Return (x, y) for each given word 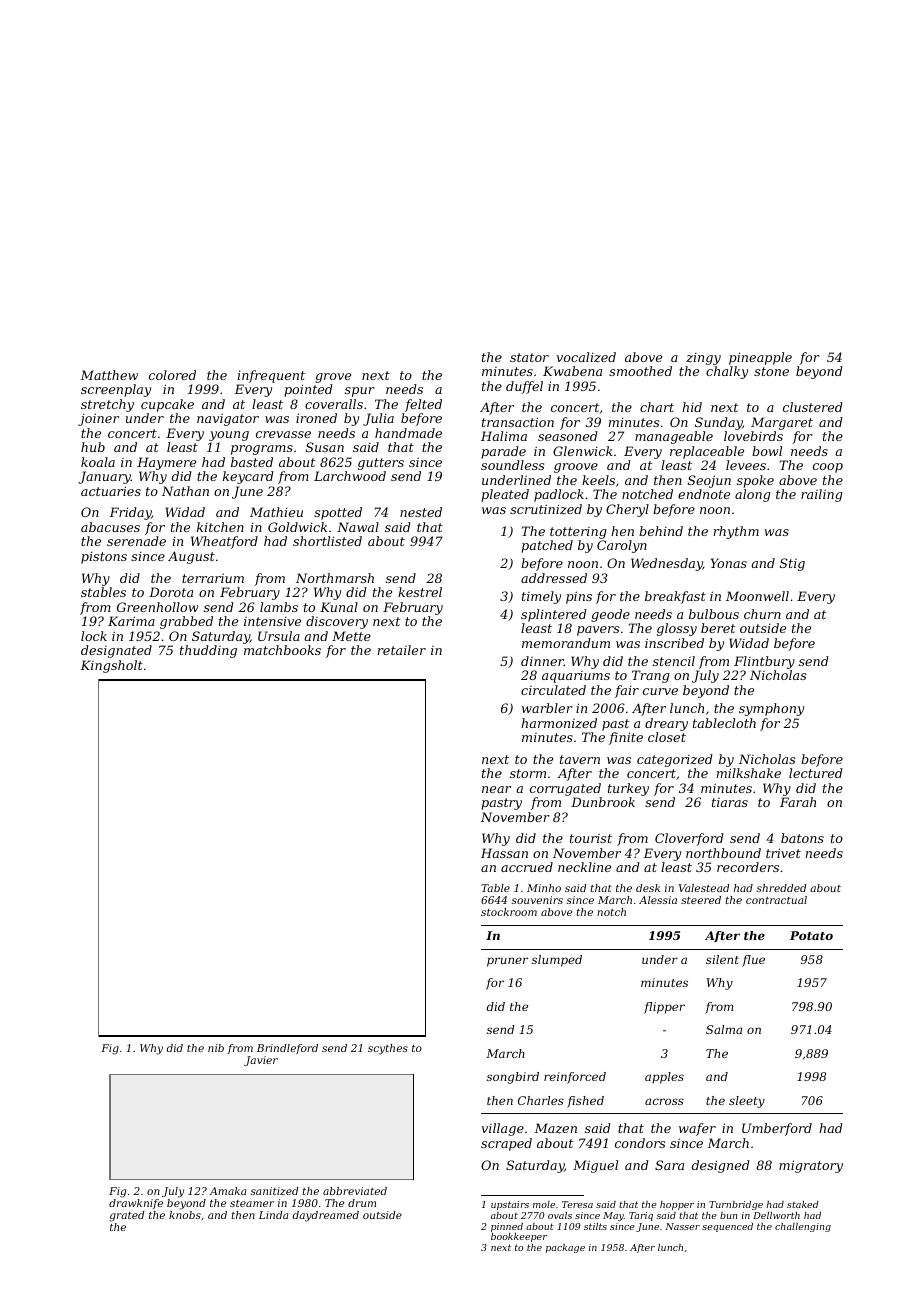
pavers (598, 631)
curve (660, 691)
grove (333, 378)
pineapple (760, 358)
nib (216, 1048)
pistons (104, 558)
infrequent (271, 376)
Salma (724, 1029)
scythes (388, 1049)
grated (127, 1216)
